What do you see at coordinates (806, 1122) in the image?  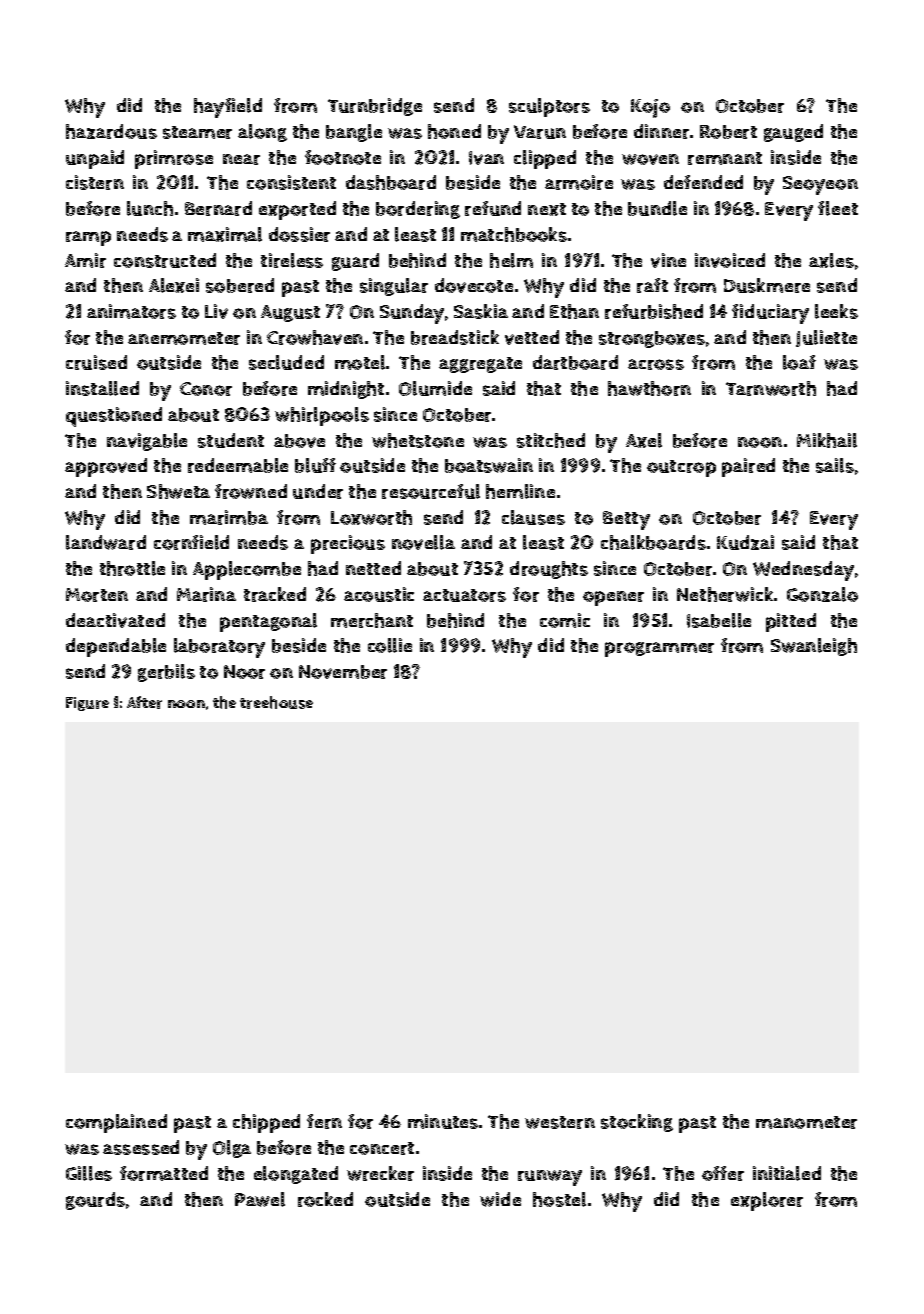 I see `manometer` at bounding box center [806, 1122].
